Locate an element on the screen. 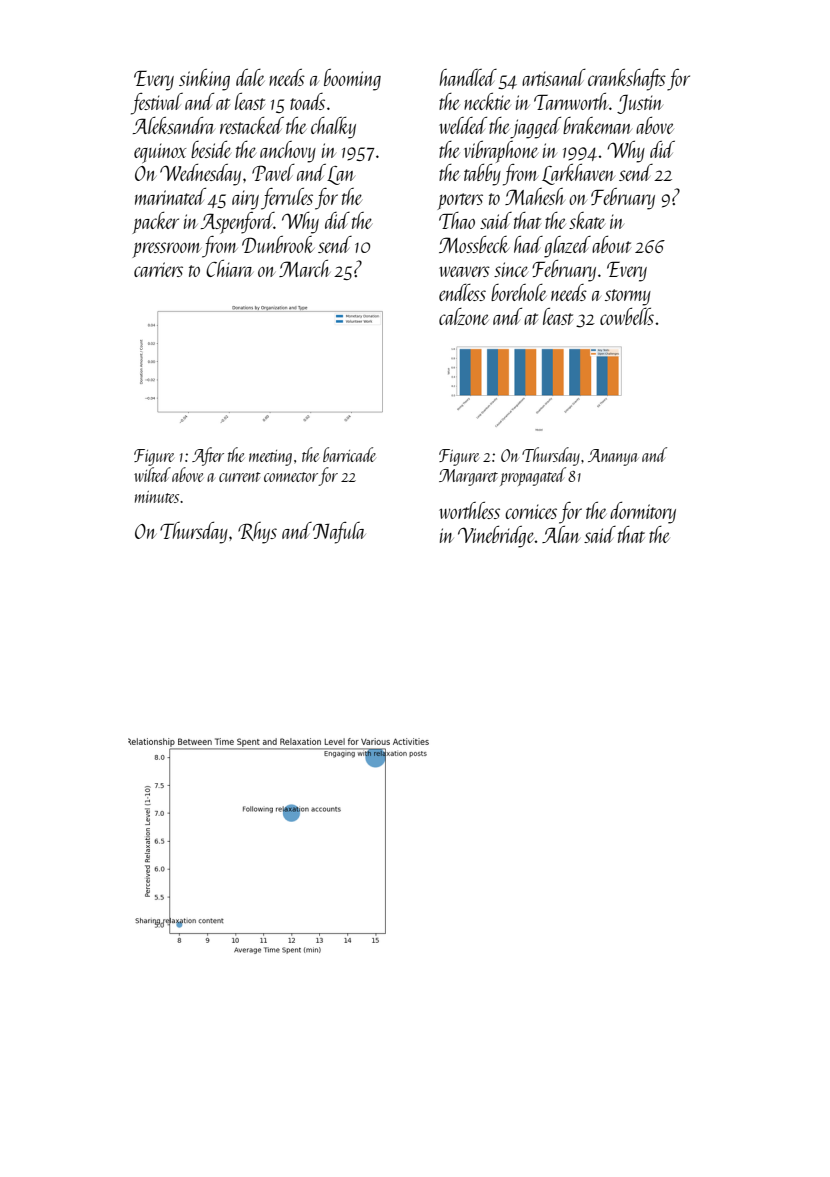 This screenshot has height=1177, width=830. porters is located at coordinates (460, 201).
